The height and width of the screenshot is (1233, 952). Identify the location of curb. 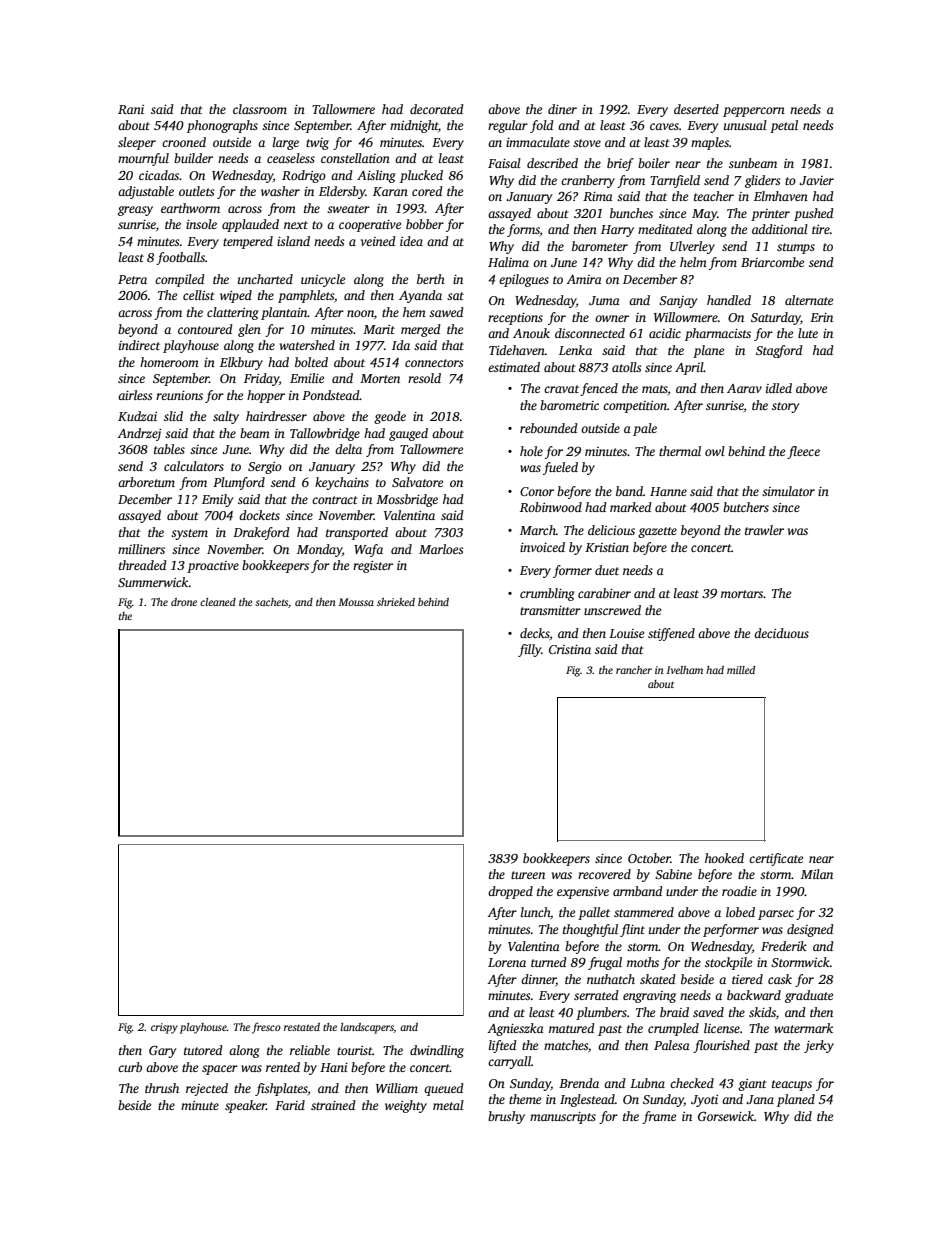
(130, 1067).
